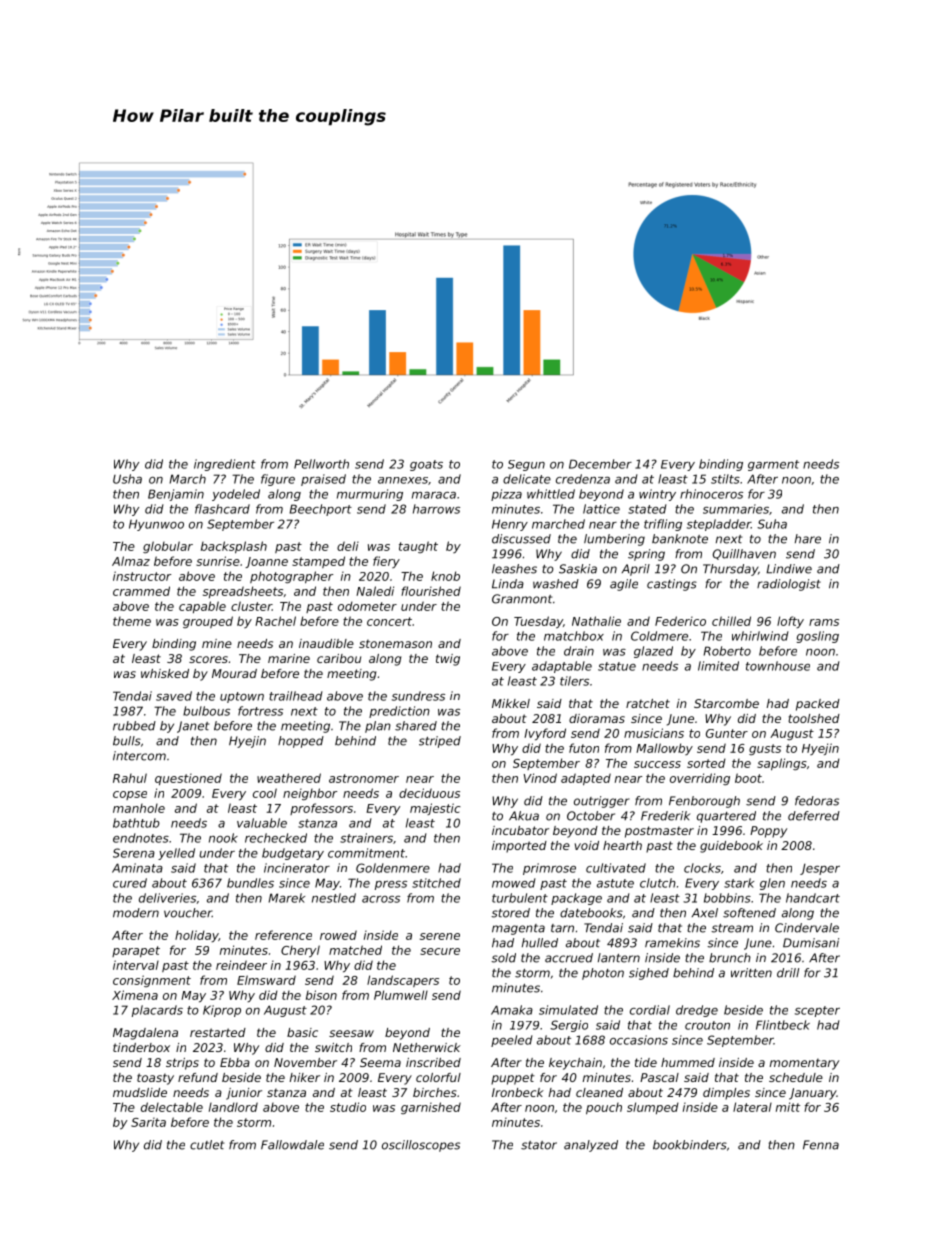 The width and height of the screenshot is (952, 1233). Describe the element at coordinates (418, 547) in the screenshot. I see `taught` at that location.
